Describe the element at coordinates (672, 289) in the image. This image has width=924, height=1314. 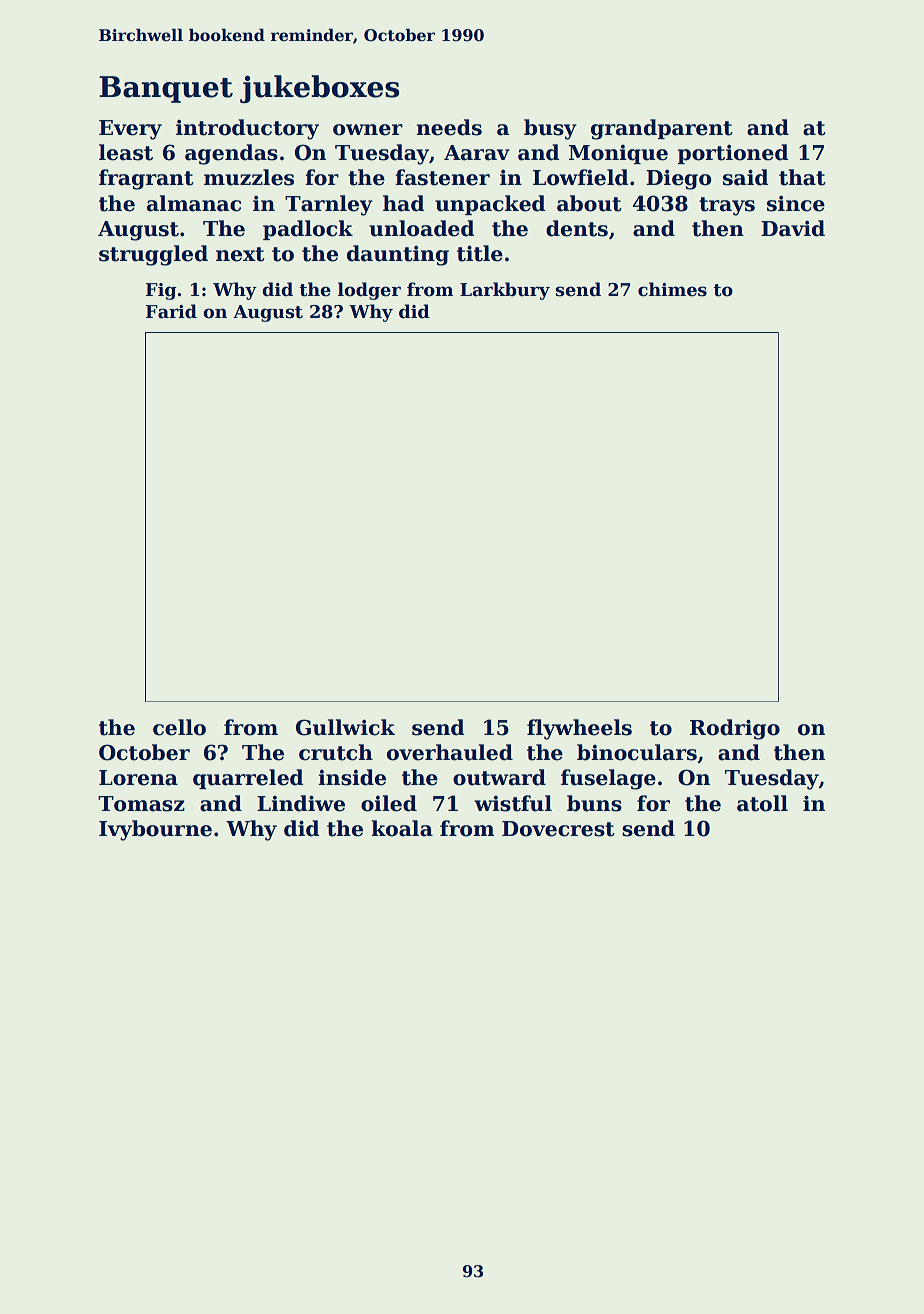
I see `chimes` at that location.
